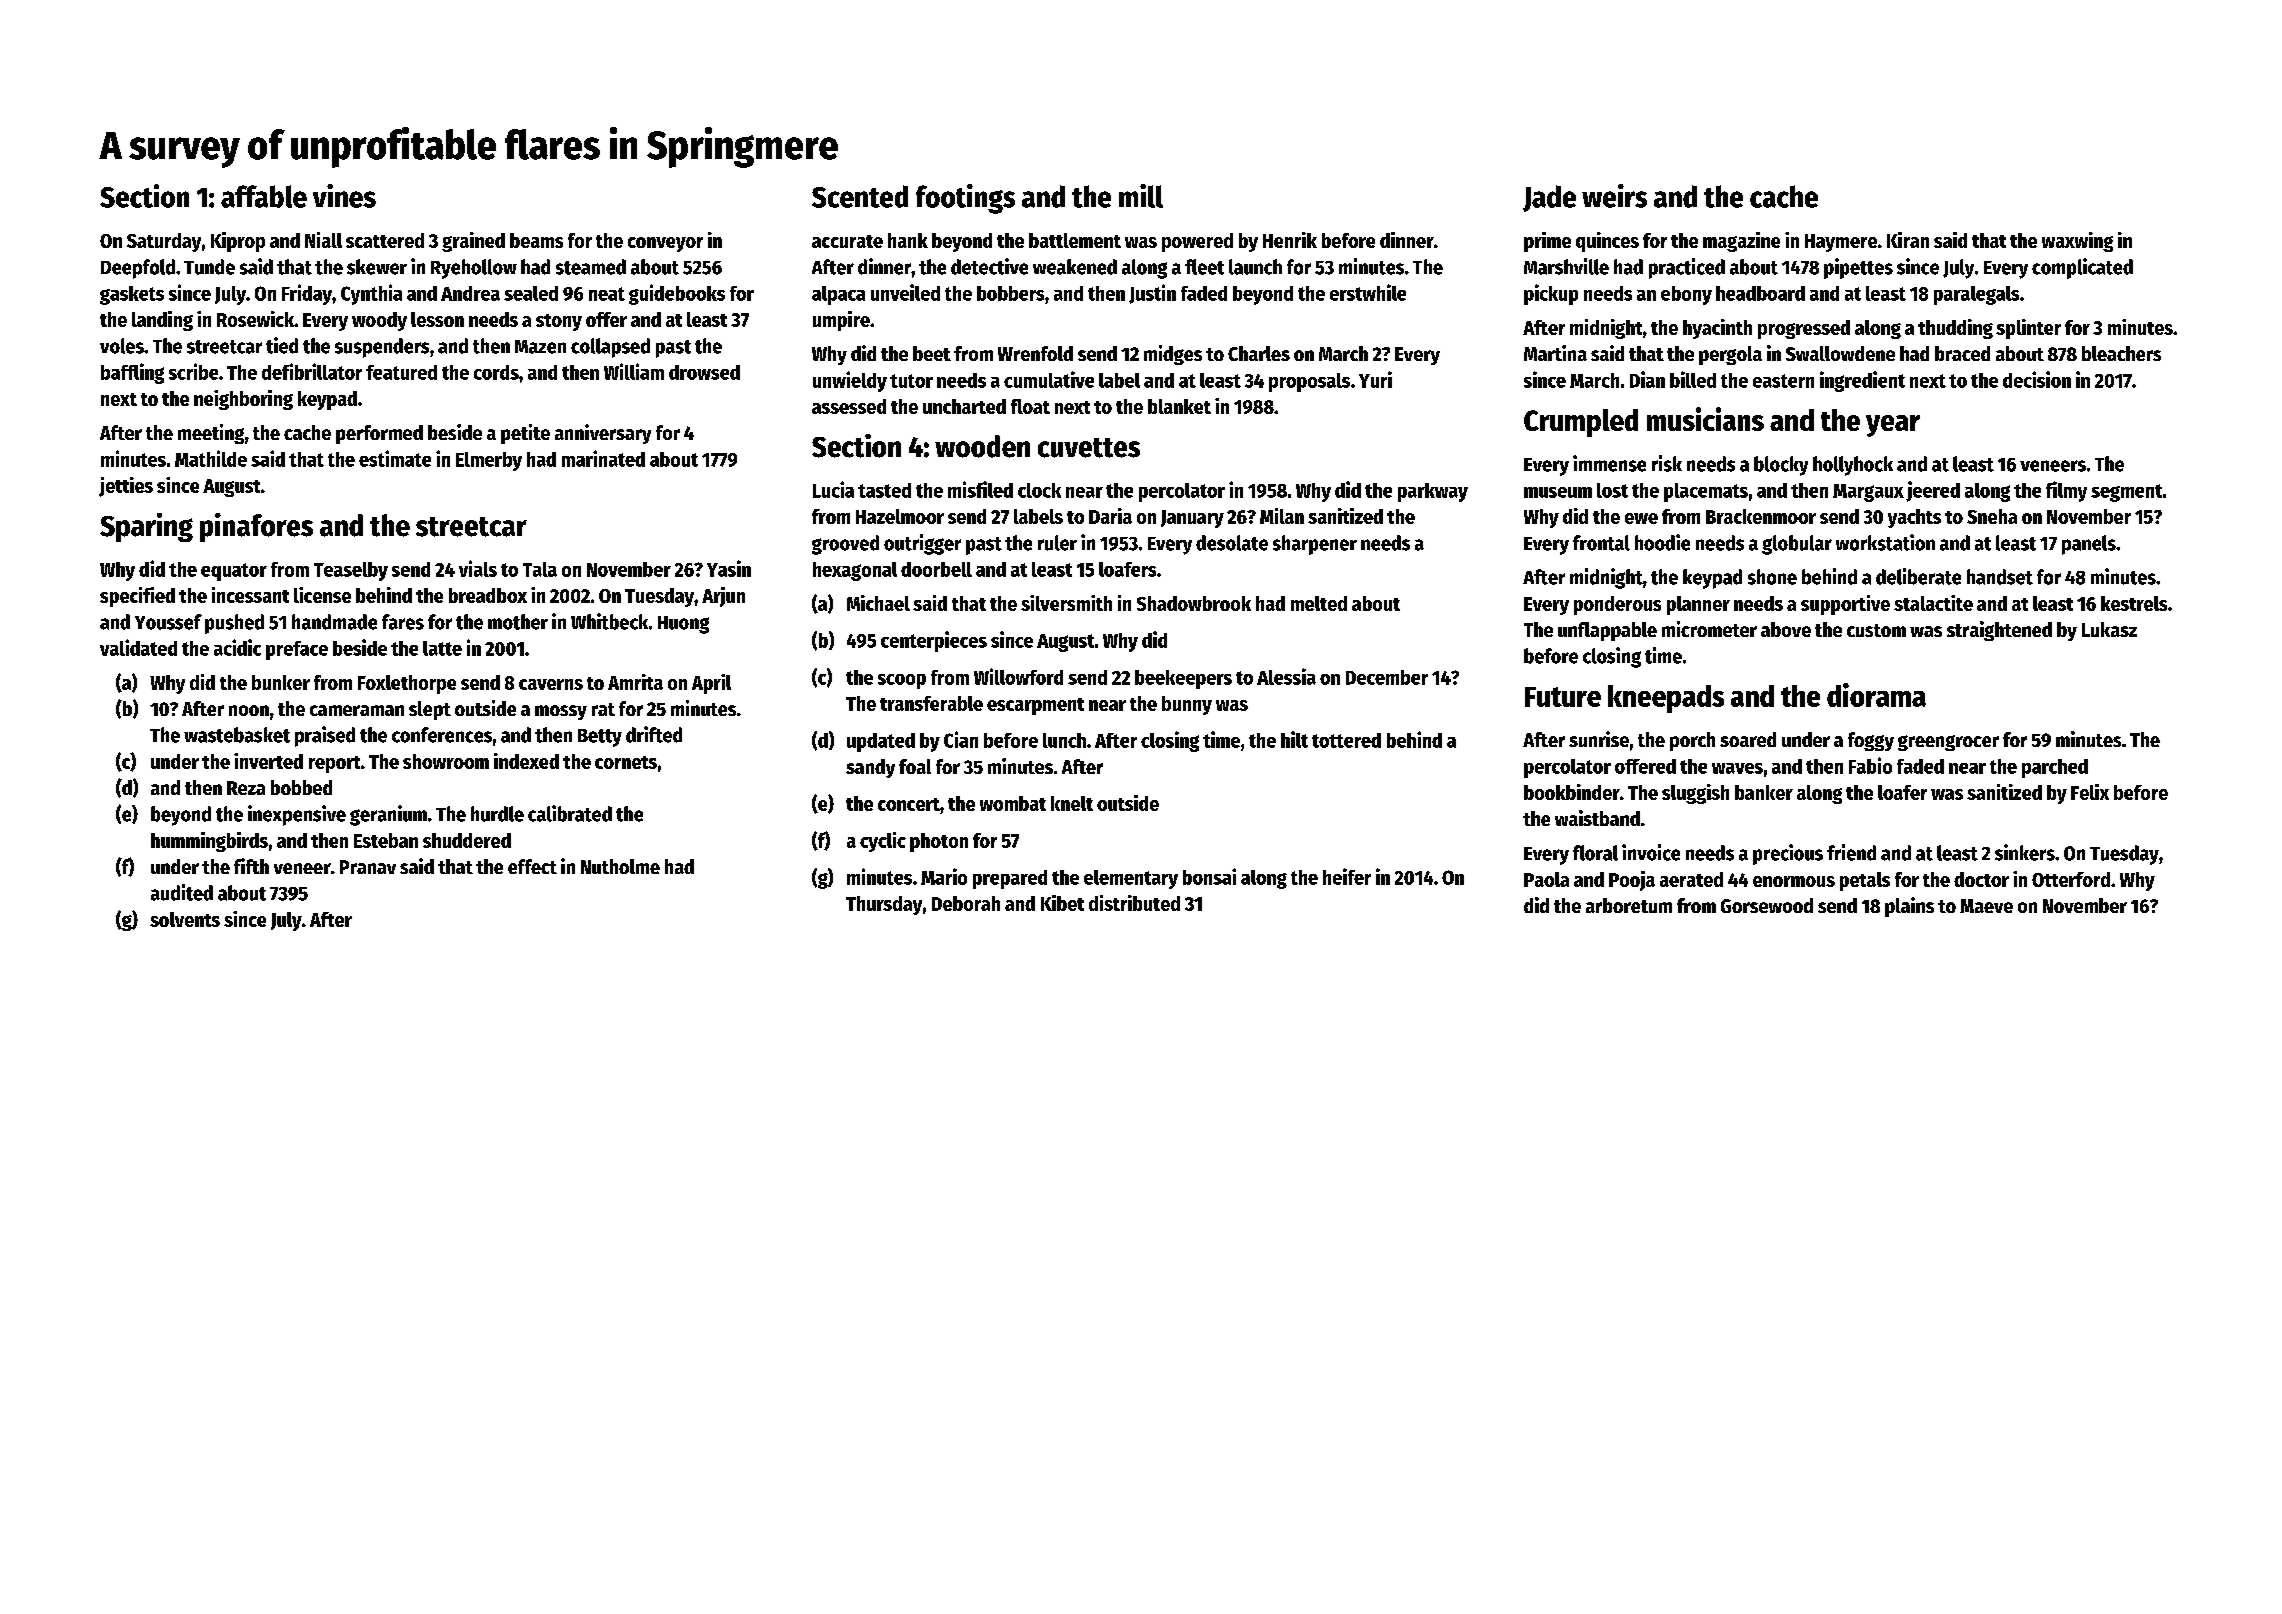 This screenshot has height=1614, width=2282. What do you see at coordinates (1614, 196) in the screenshot?
I see `weirs` at bounding box center [1614, 196].
